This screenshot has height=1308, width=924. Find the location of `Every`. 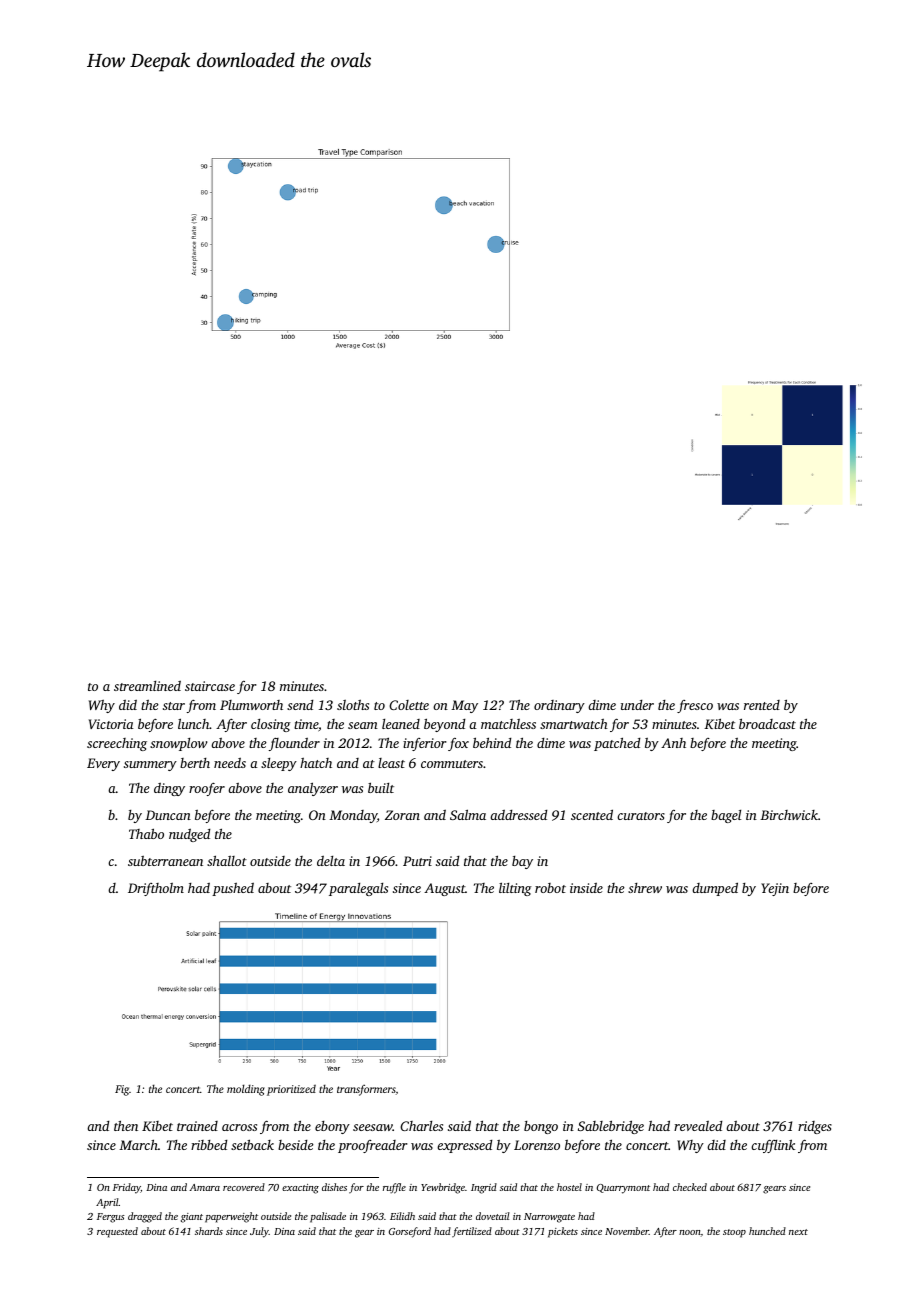

Every is located at coordinates (103, 764).
